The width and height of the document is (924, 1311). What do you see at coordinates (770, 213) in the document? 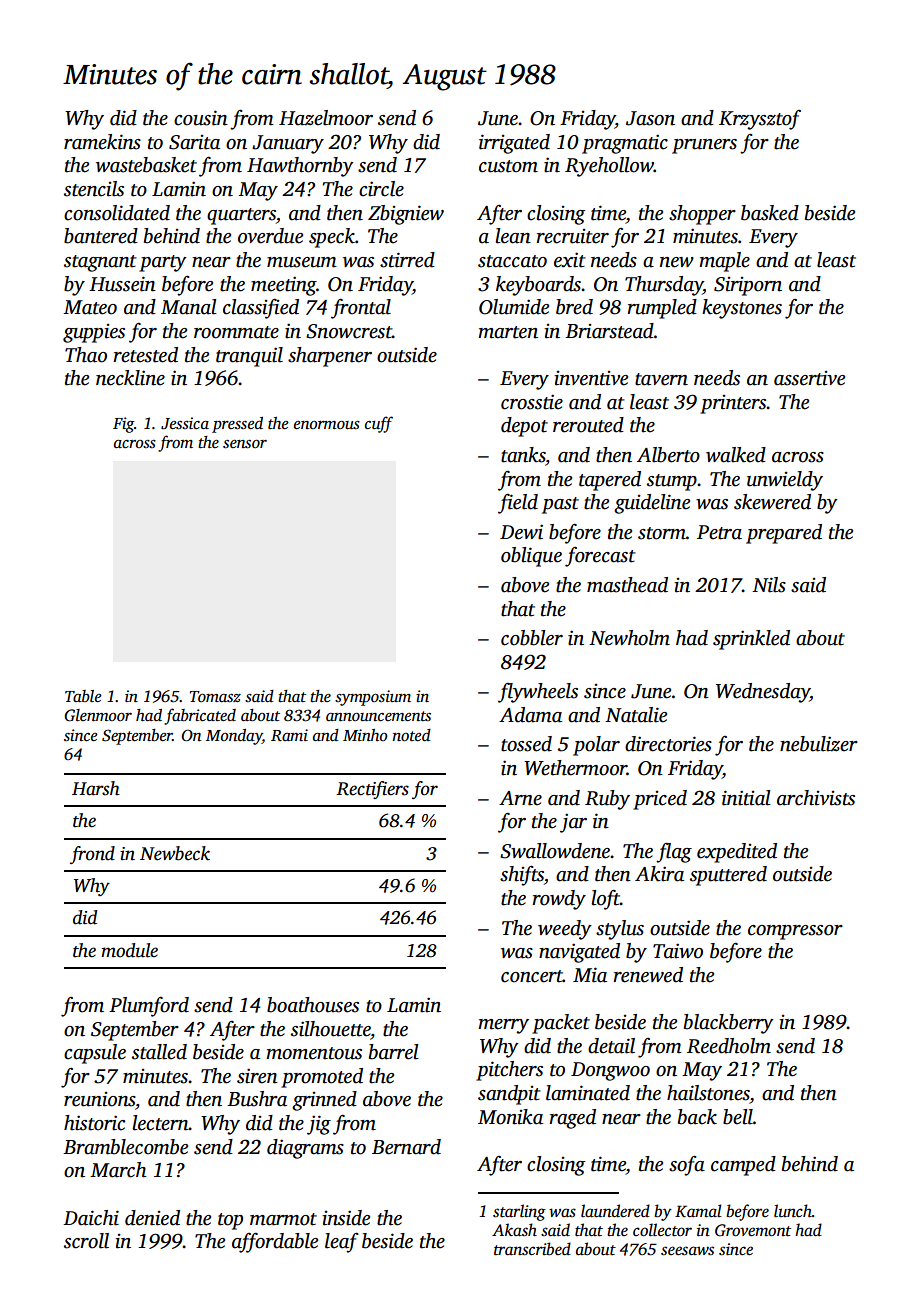
I see `basked` at bounding box center [770, 213].
